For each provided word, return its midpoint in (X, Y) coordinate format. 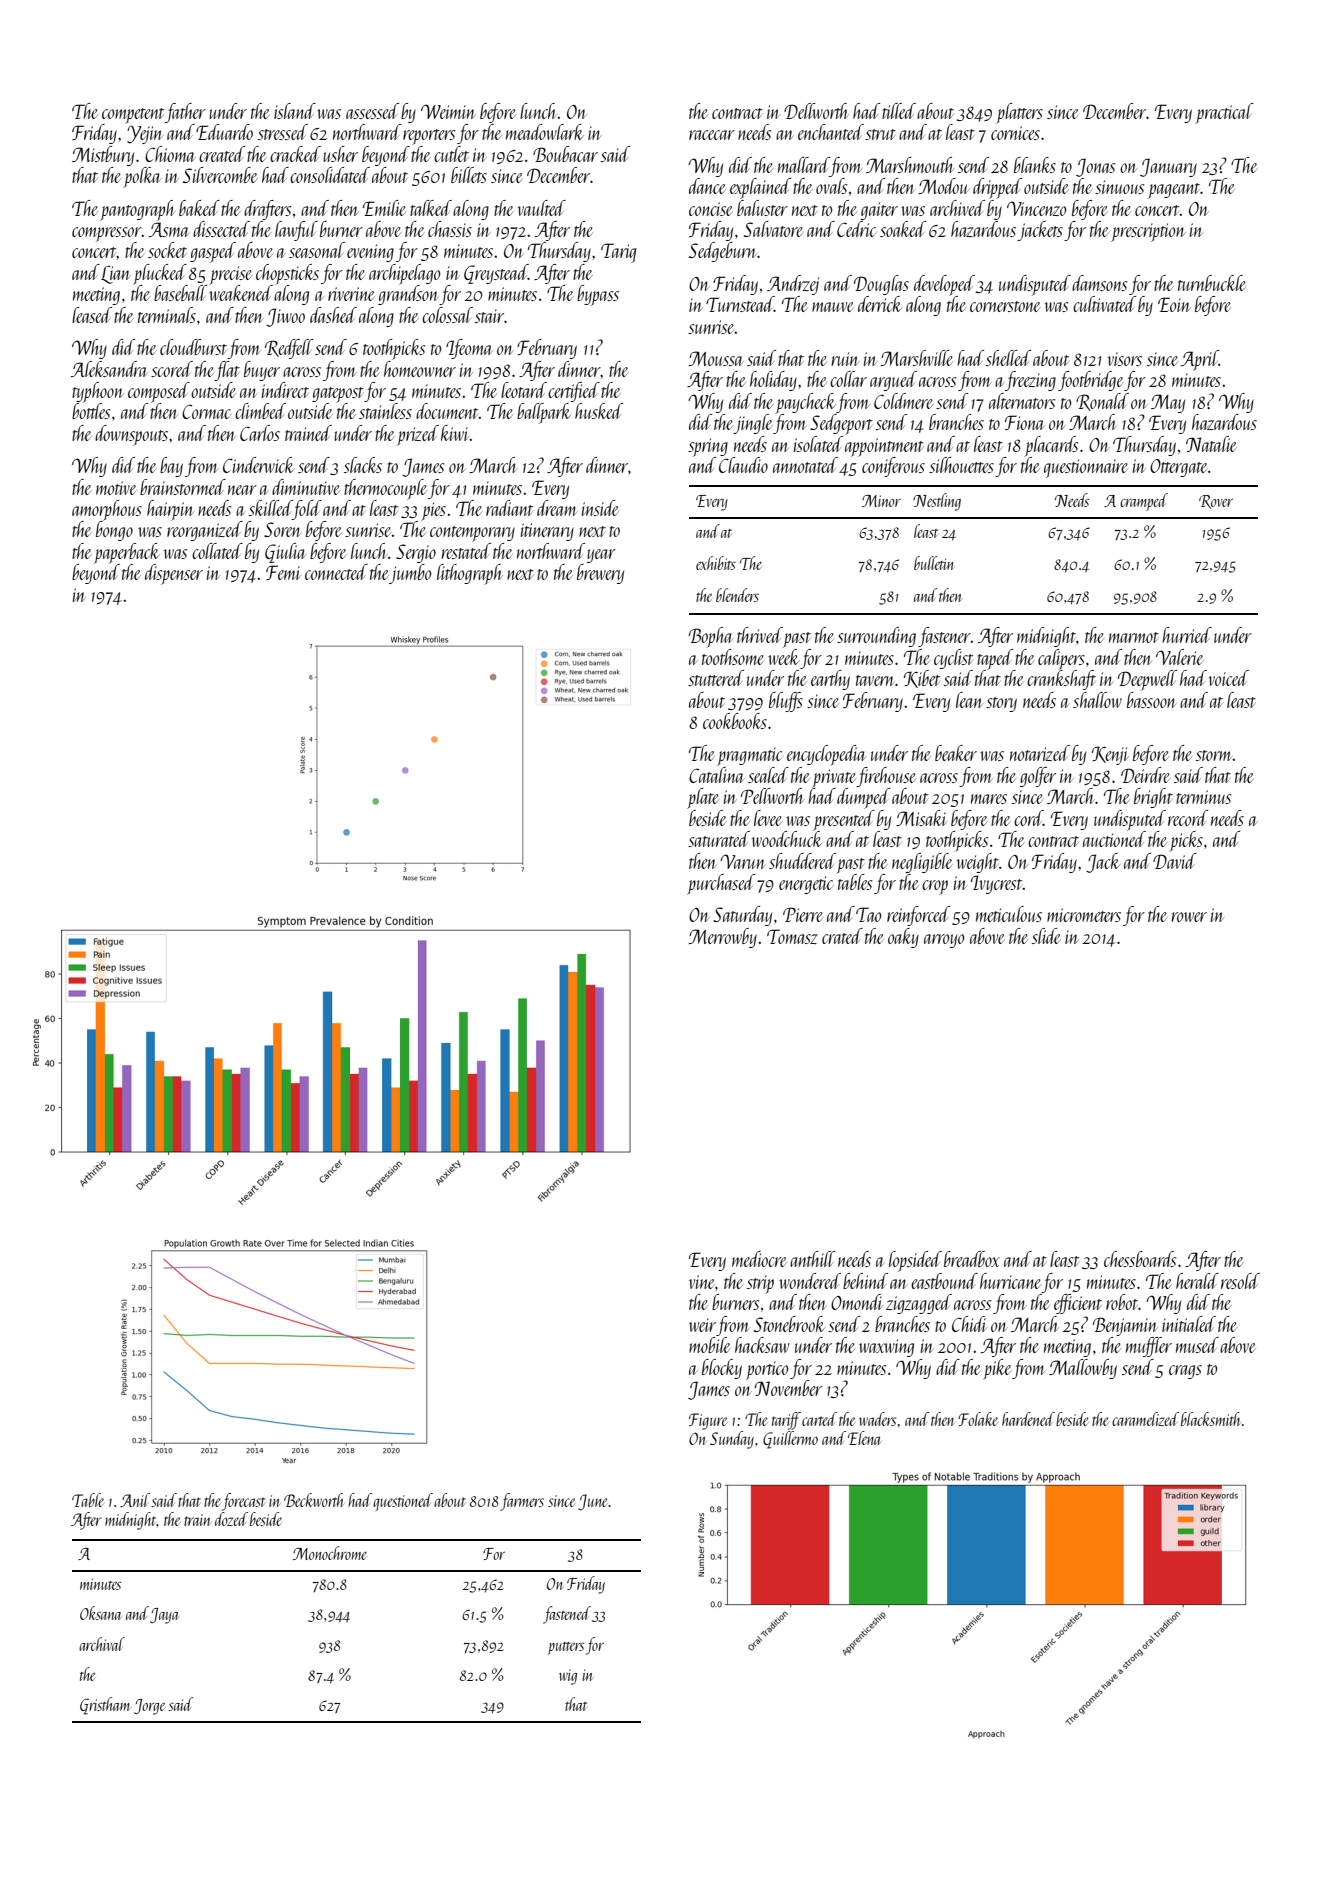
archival (102, 1644)
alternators (1022, 401)
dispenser (174, 574)
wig (568, 1677)
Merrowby (723, 938)
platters (1019, 113)
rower (1189, 917)
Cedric (856, 229)
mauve (833, 307)
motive (116, 488)
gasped (213, 252)
